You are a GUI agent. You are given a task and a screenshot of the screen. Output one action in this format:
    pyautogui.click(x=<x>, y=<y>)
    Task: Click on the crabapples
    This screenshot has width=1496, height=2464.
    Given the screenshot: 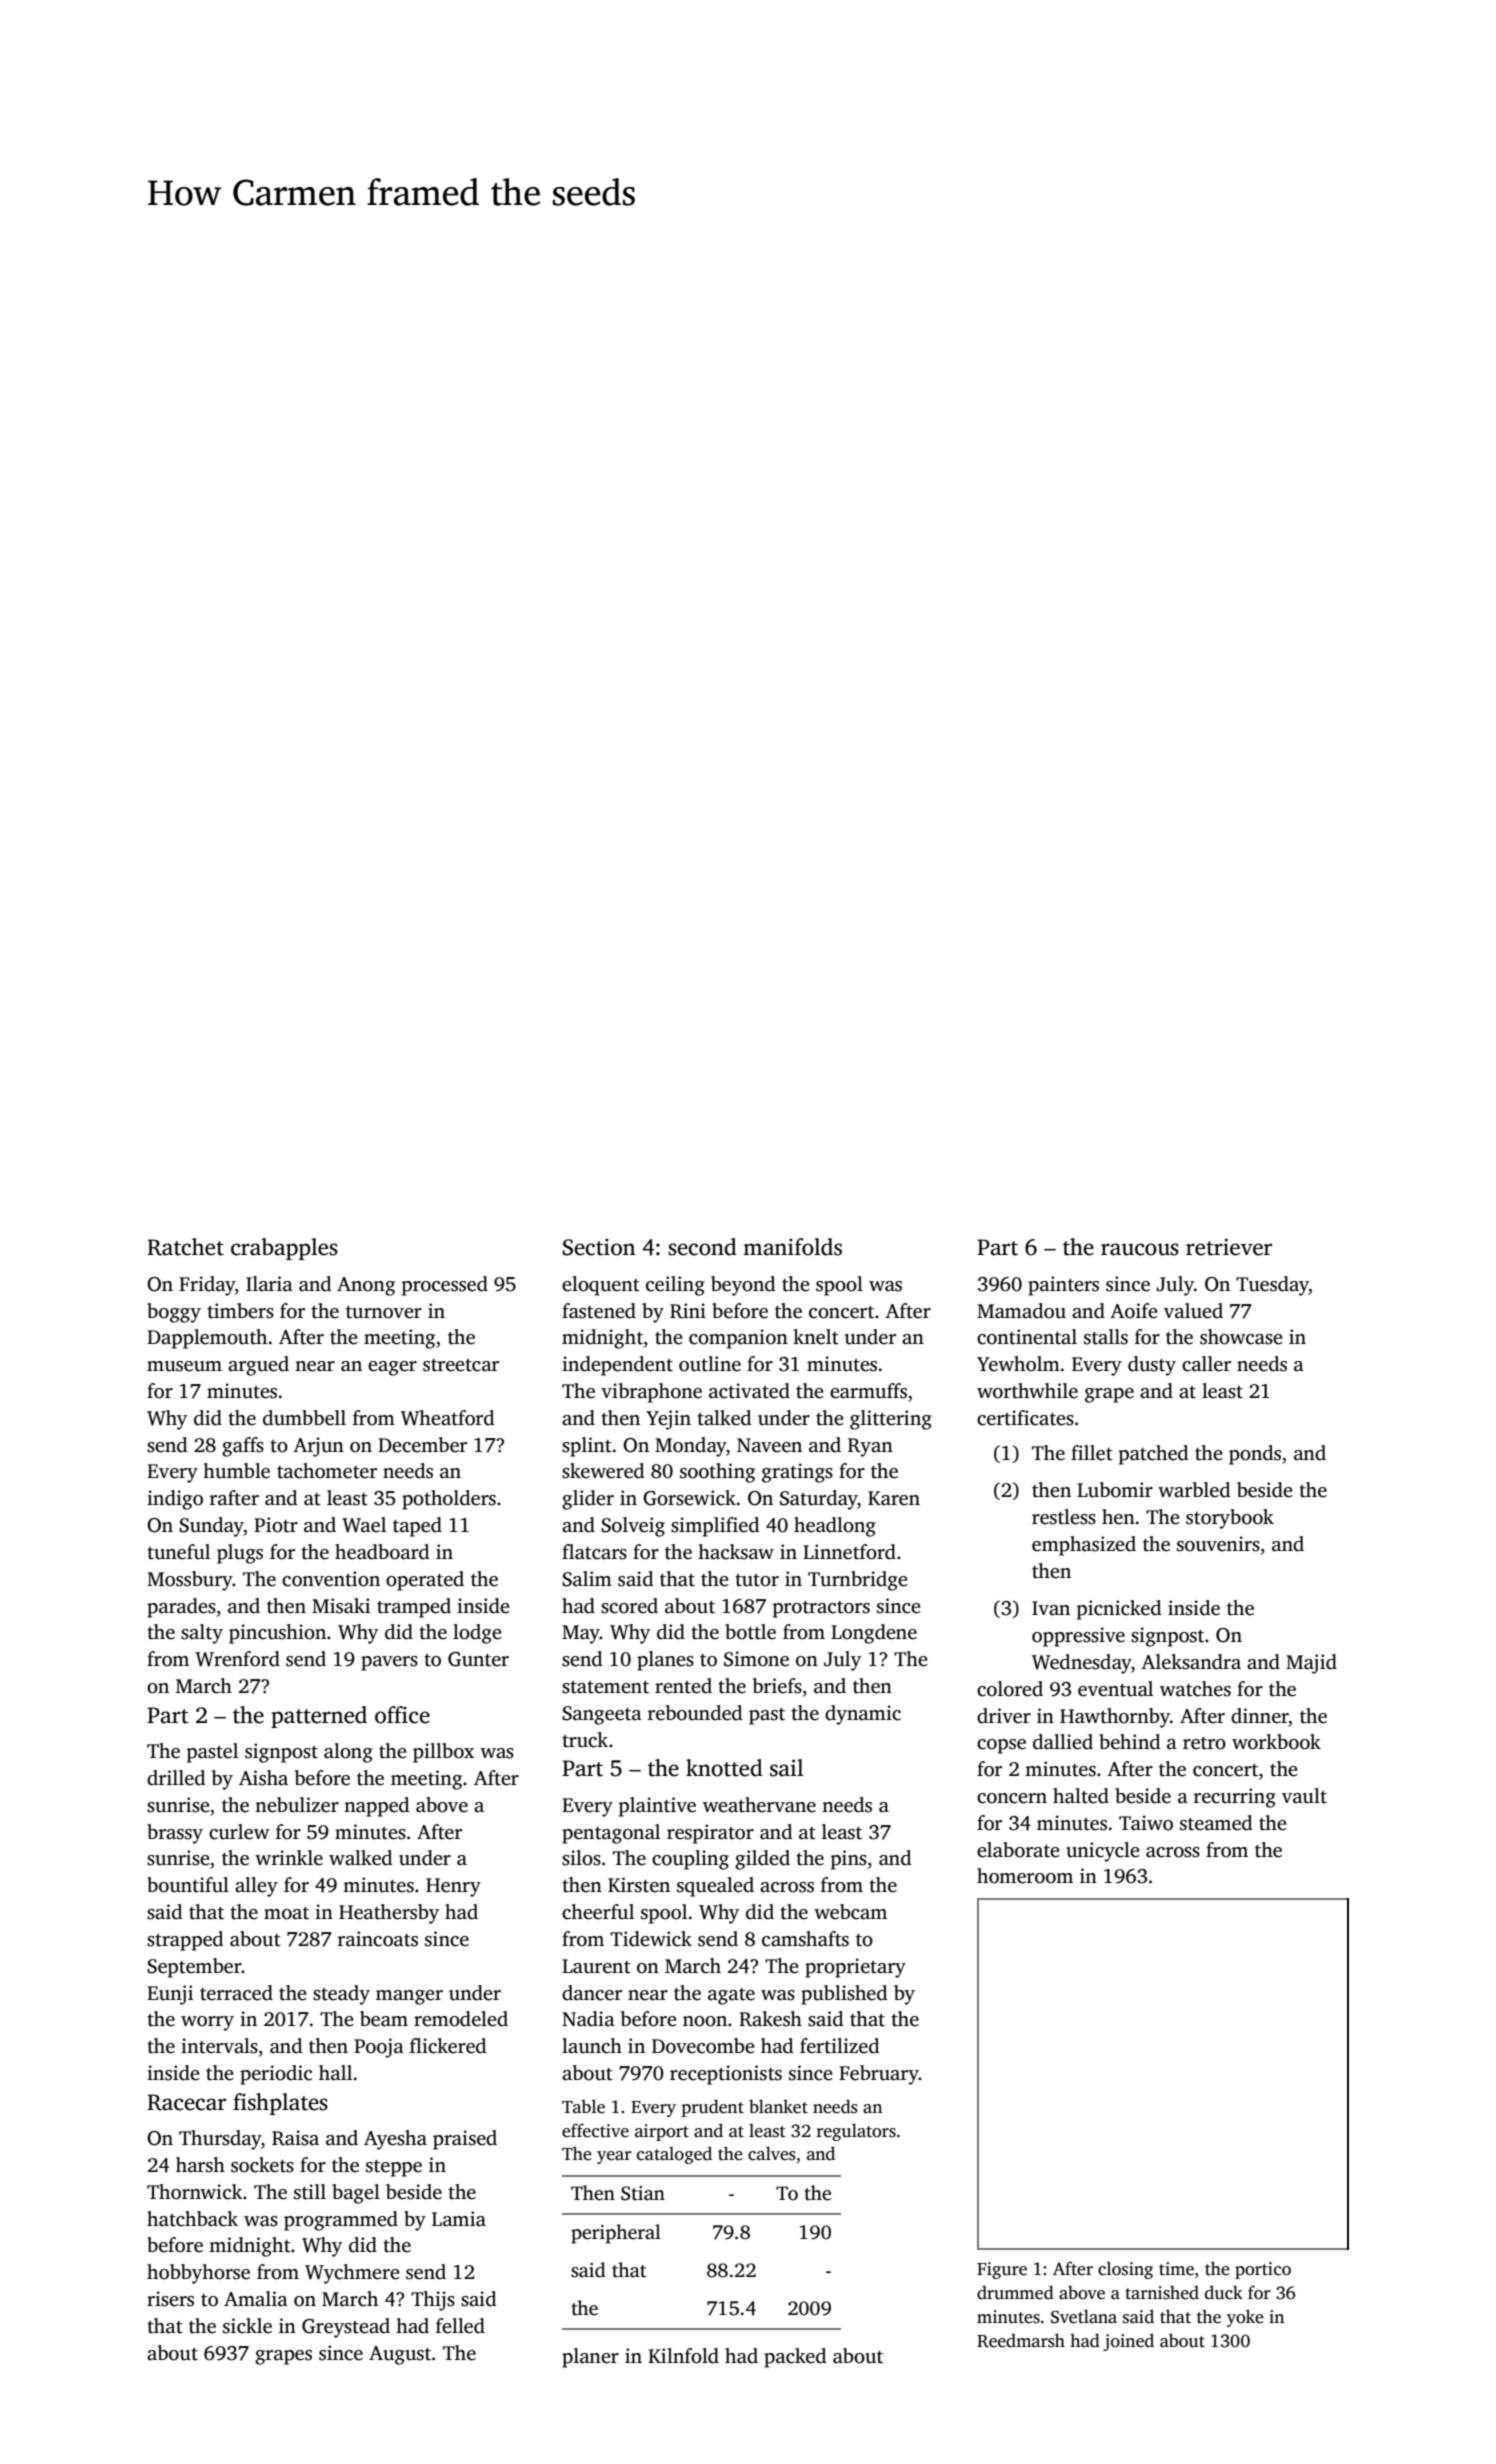 What is the action you would take?
    pyautogui.click(x=284, y=1249)
